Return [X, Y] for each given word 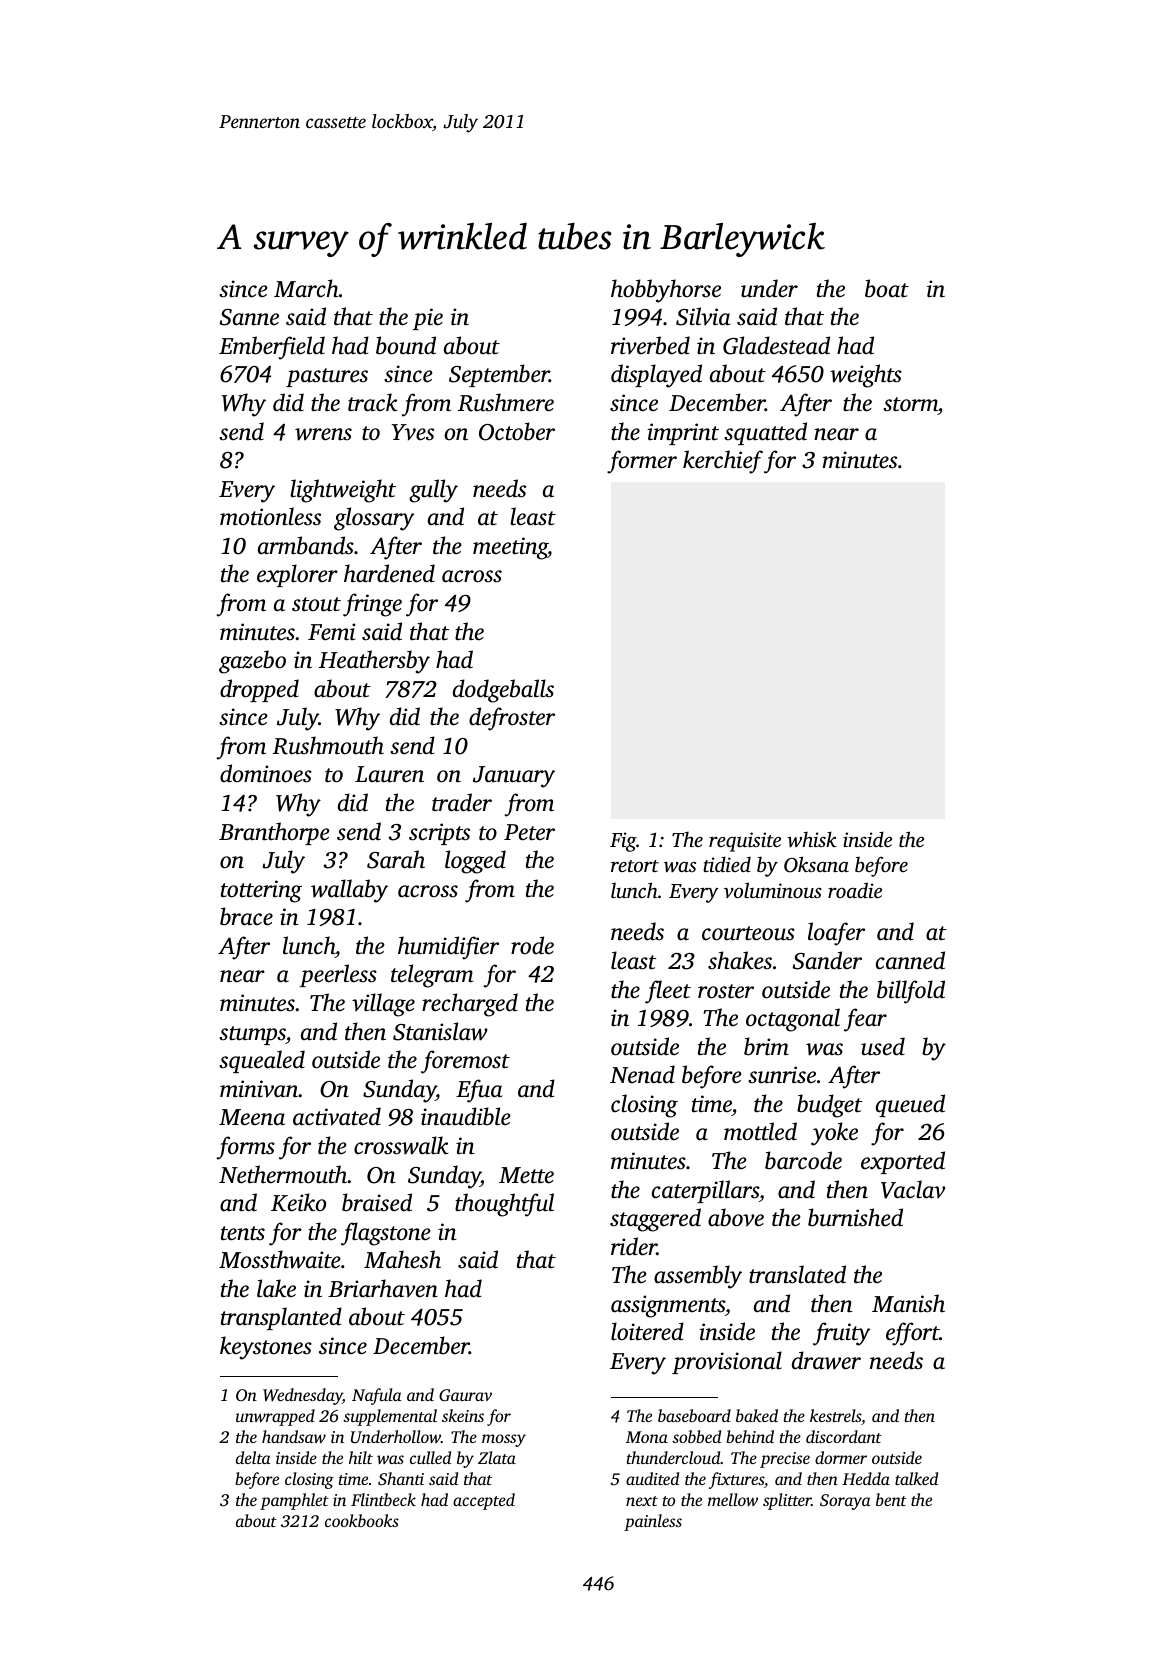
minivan [259, 1089]
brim [766, 1046]
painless [653, 1522]
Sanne [249, 317]
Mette [526, 1175]
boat [887, 288]
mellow [733, 1499]
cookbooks [362, 1520]
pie [428, 319]
